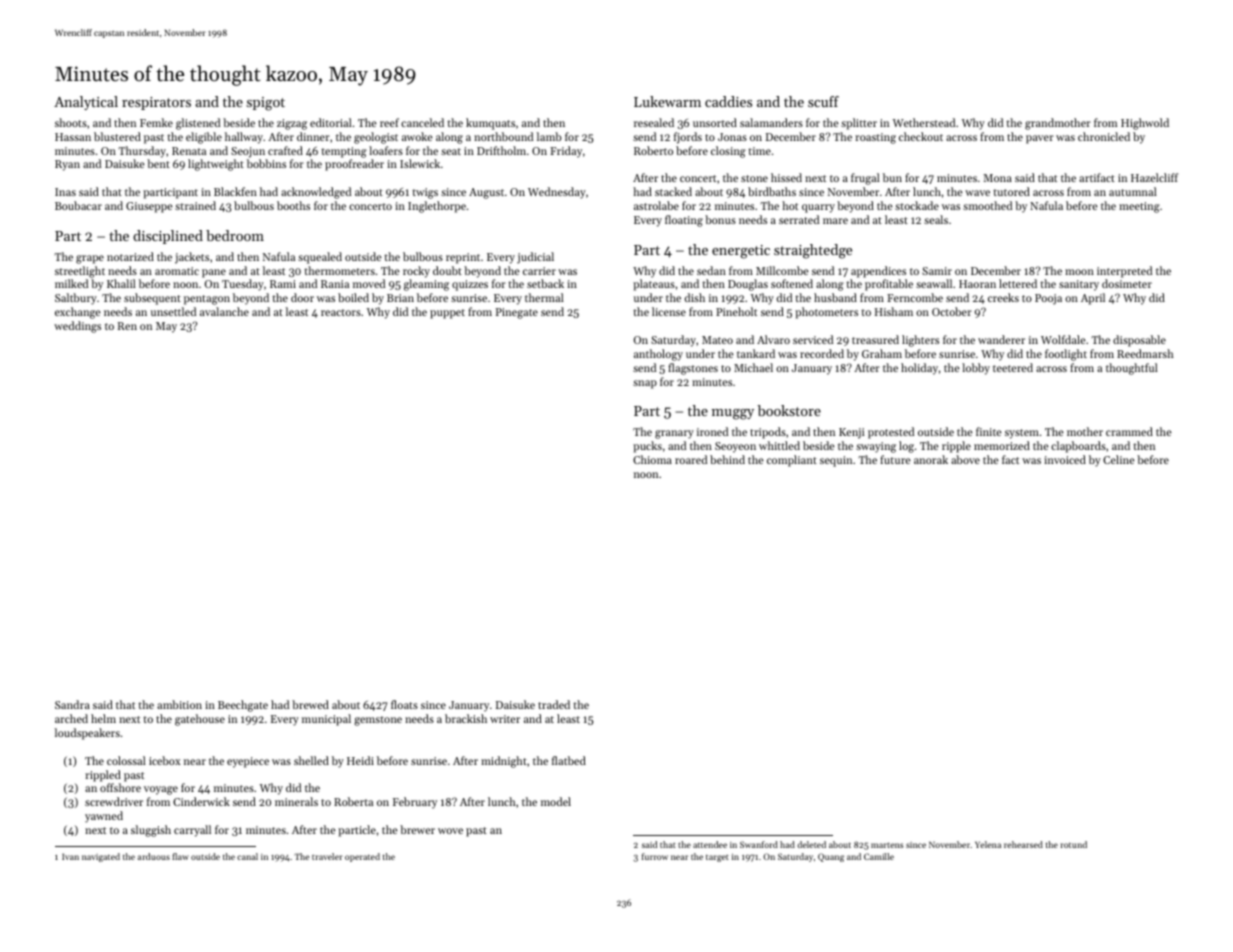  What do you see at coordinates (266, 104) in the screenshot?
I see `spigot` at bounding box center [266, 104].
